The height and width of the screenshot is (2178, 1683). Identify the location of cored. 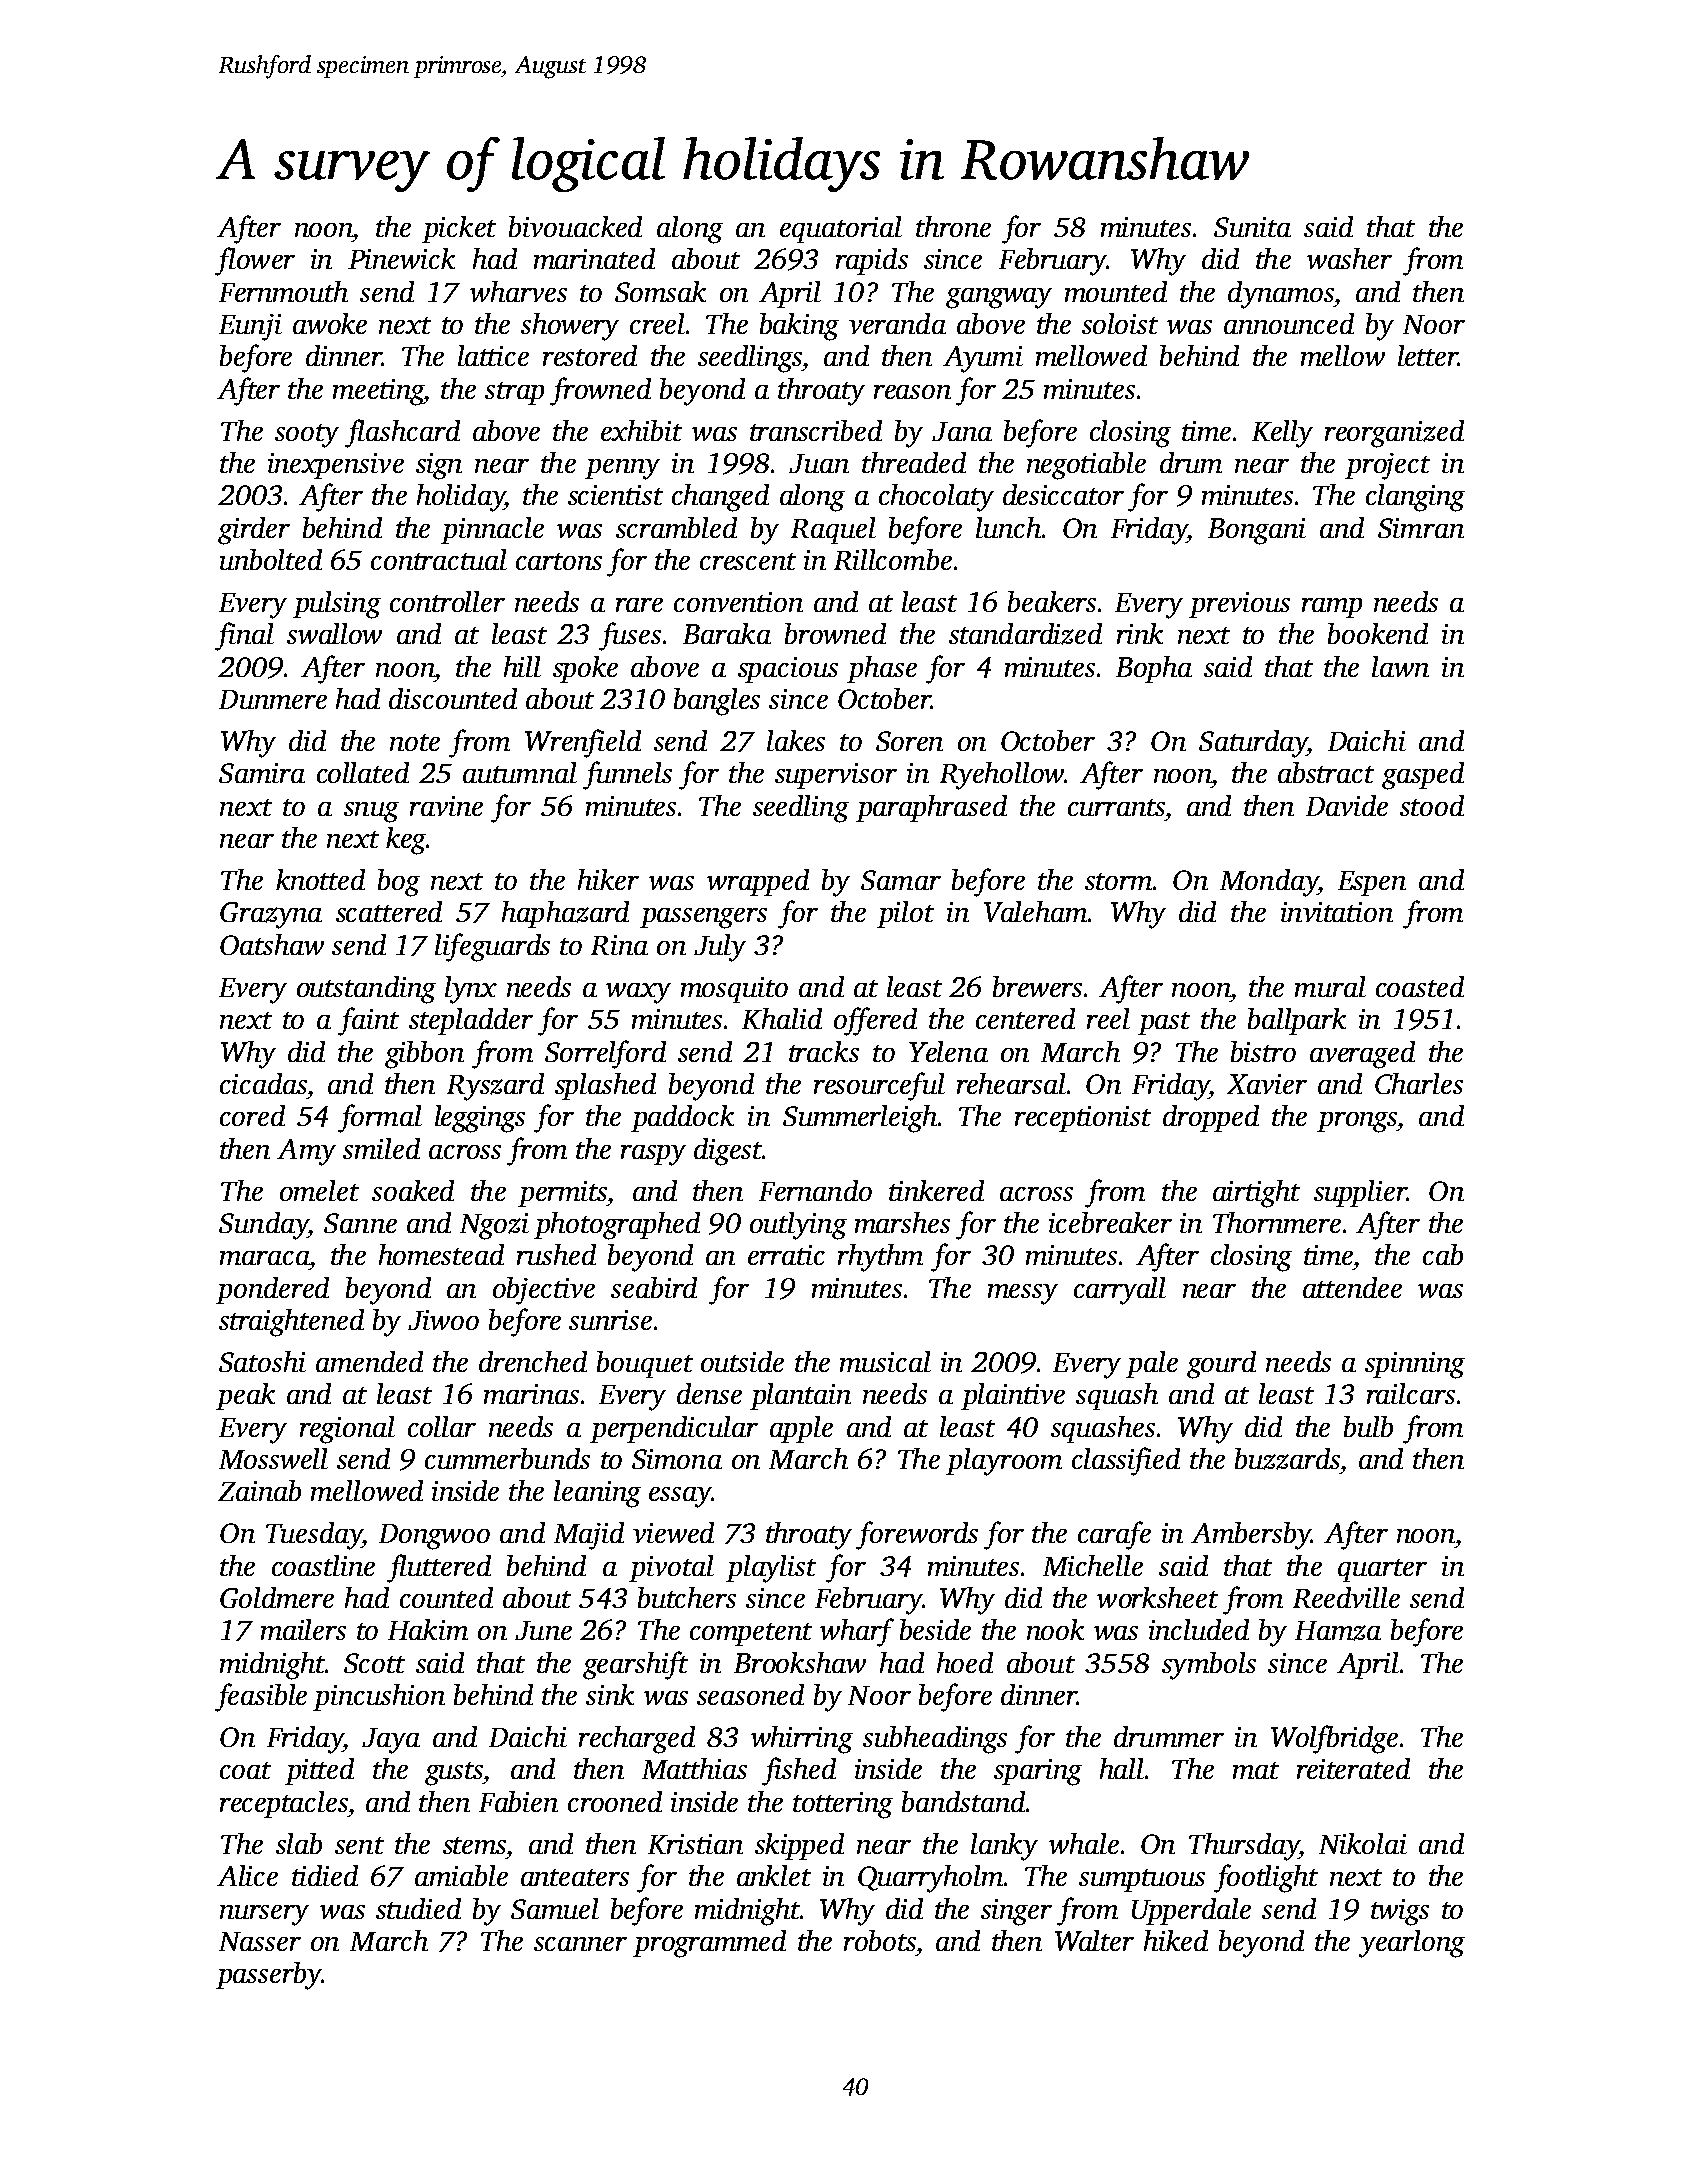
(252, 1115).
